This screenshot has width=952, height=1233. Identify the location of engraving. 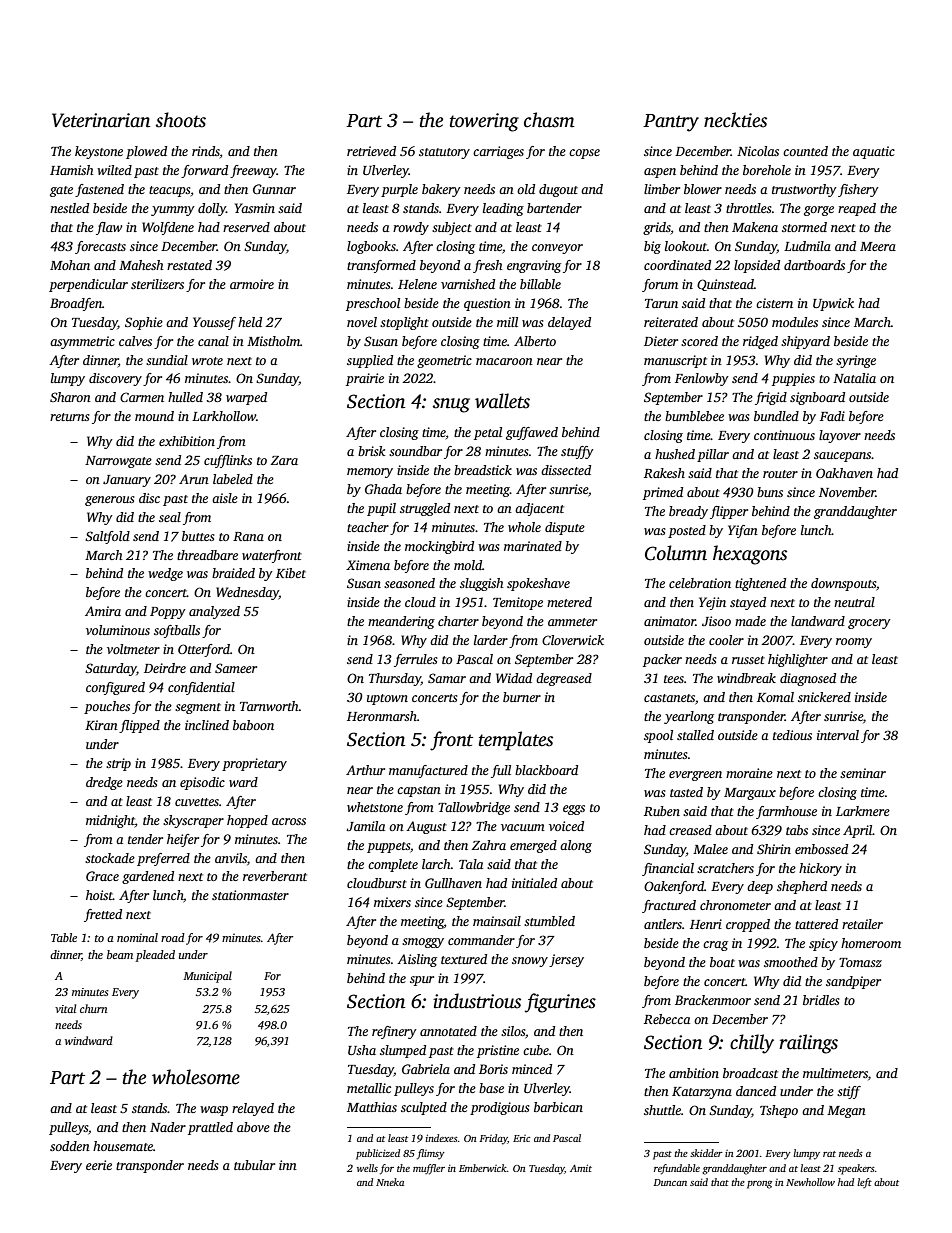
(534, 266).
